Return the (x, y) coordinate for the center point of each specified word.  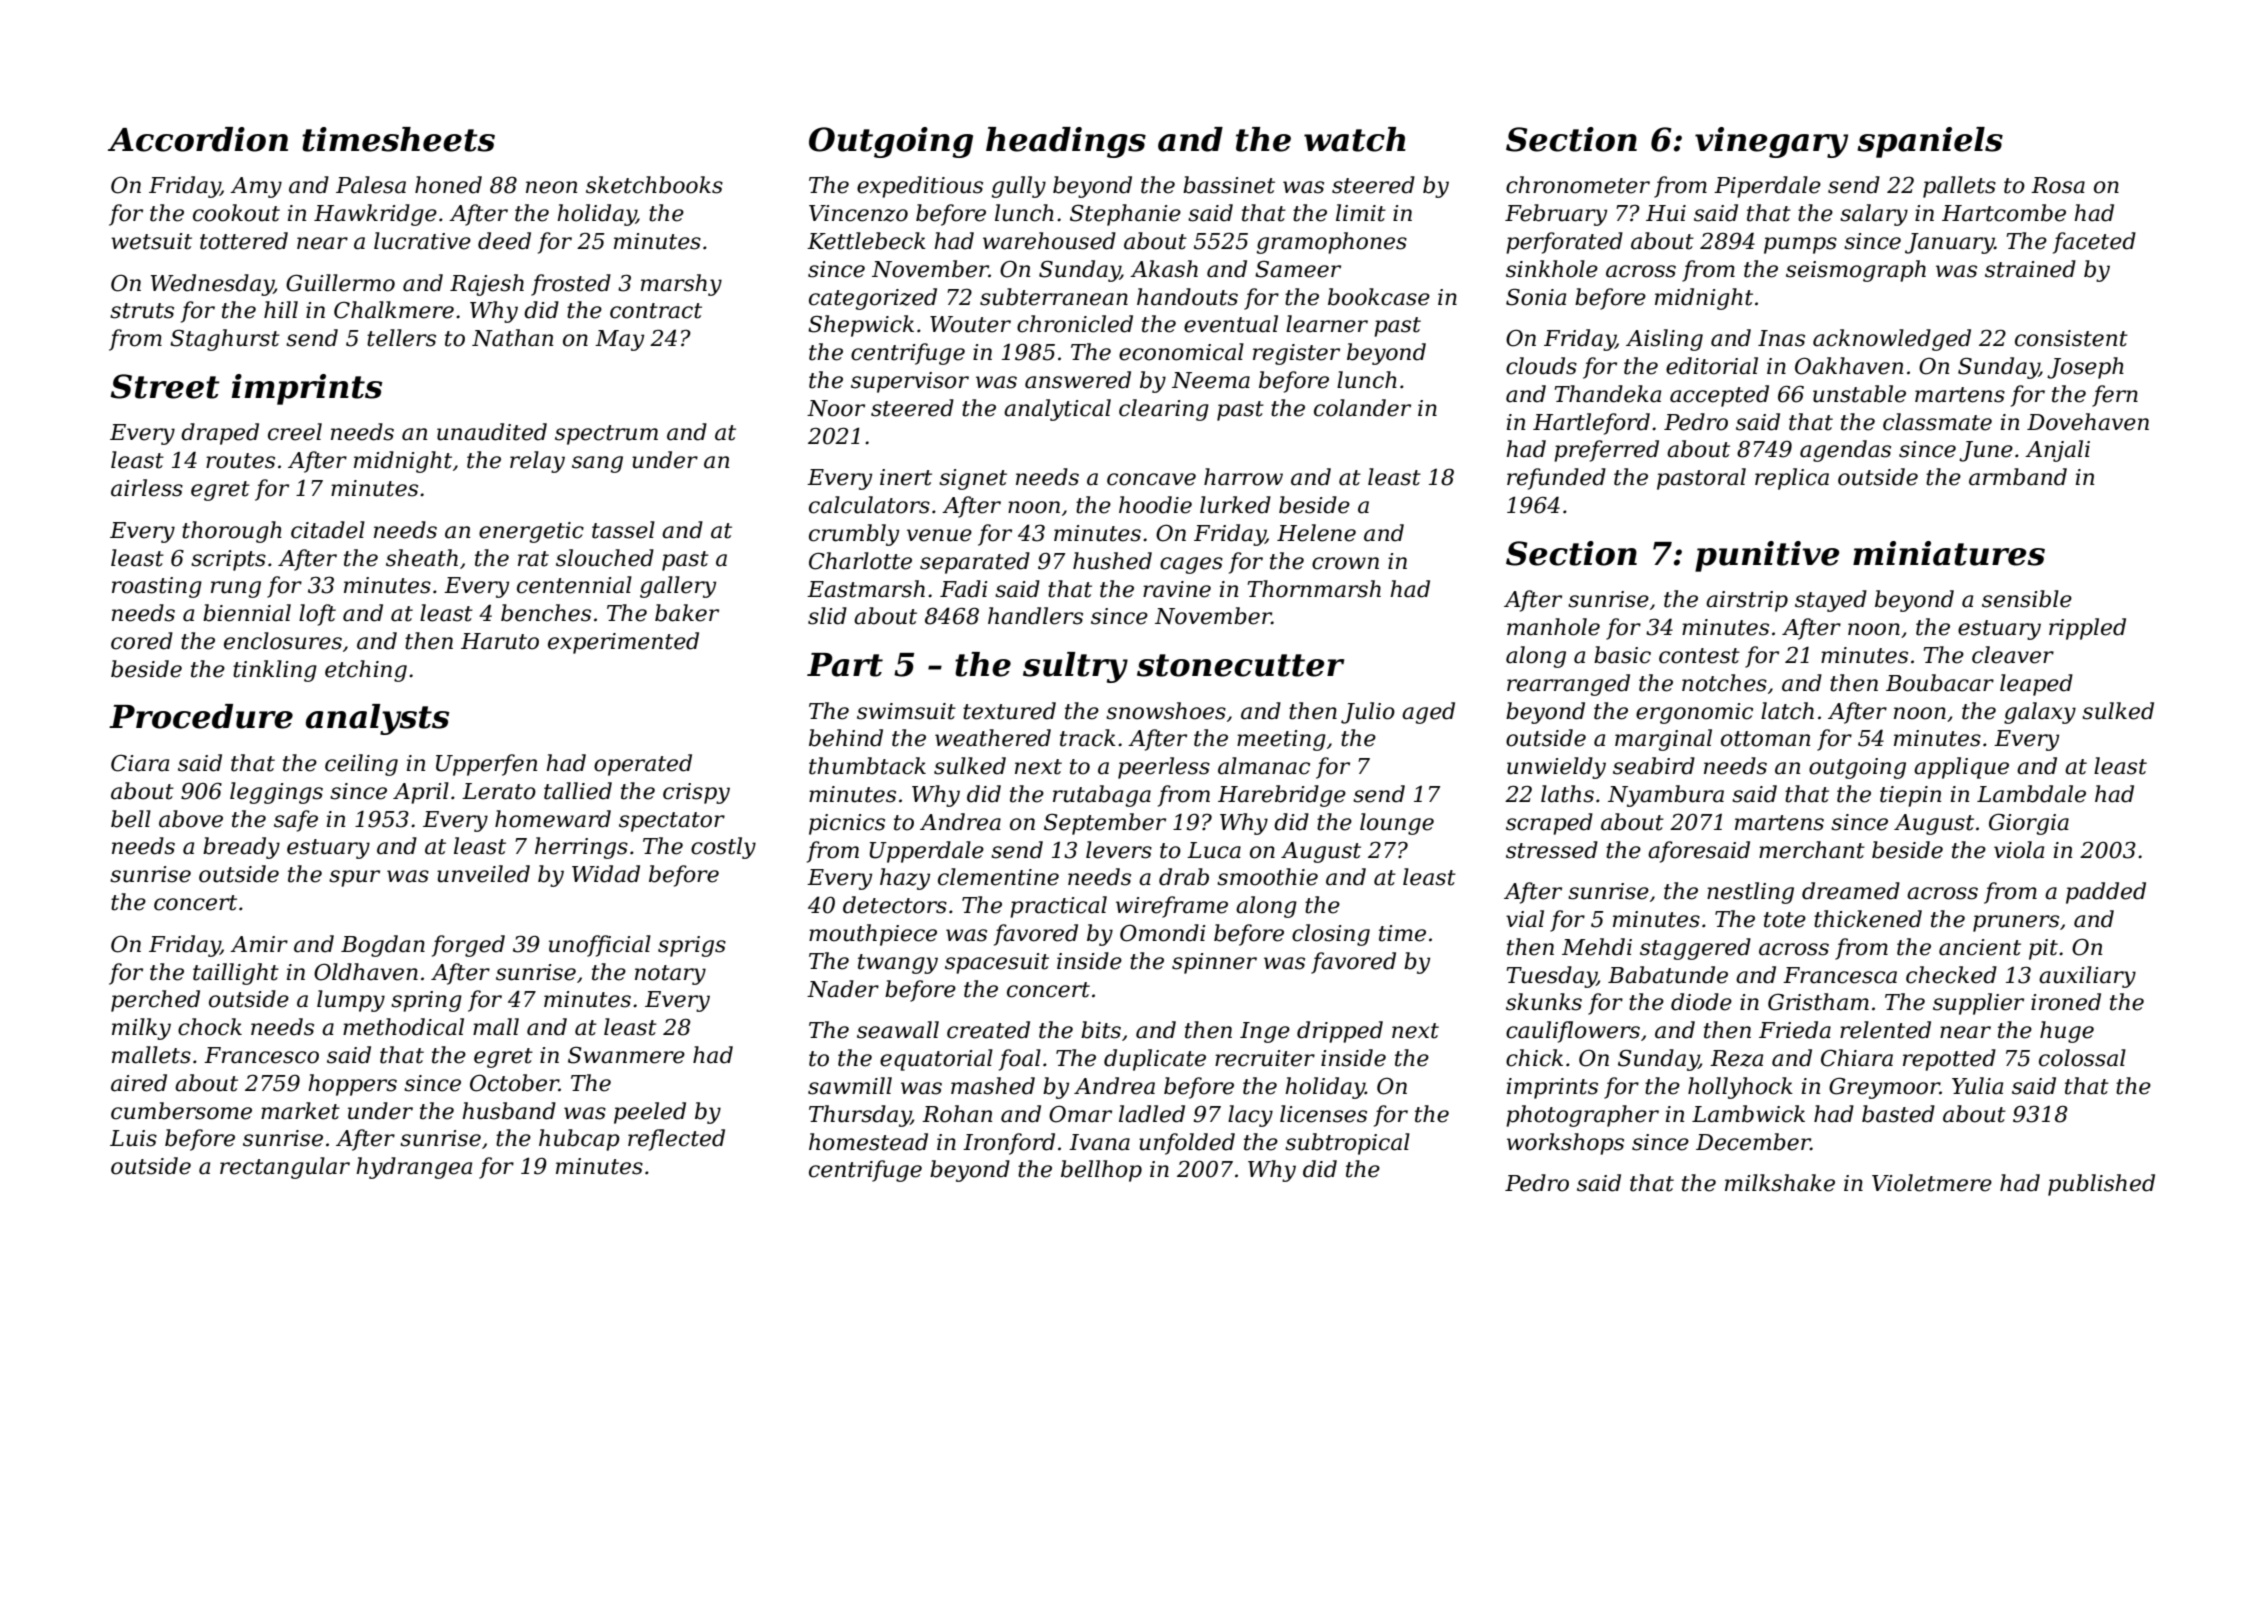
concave (1151, 479)
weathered (993, 738)
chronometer (1578, 185)
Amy (256, 187)
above (191, 819)
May (619, 340)
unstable (1859, 394)
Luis (133, 1138)
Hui (1666, 213)
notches (1724, 683)
